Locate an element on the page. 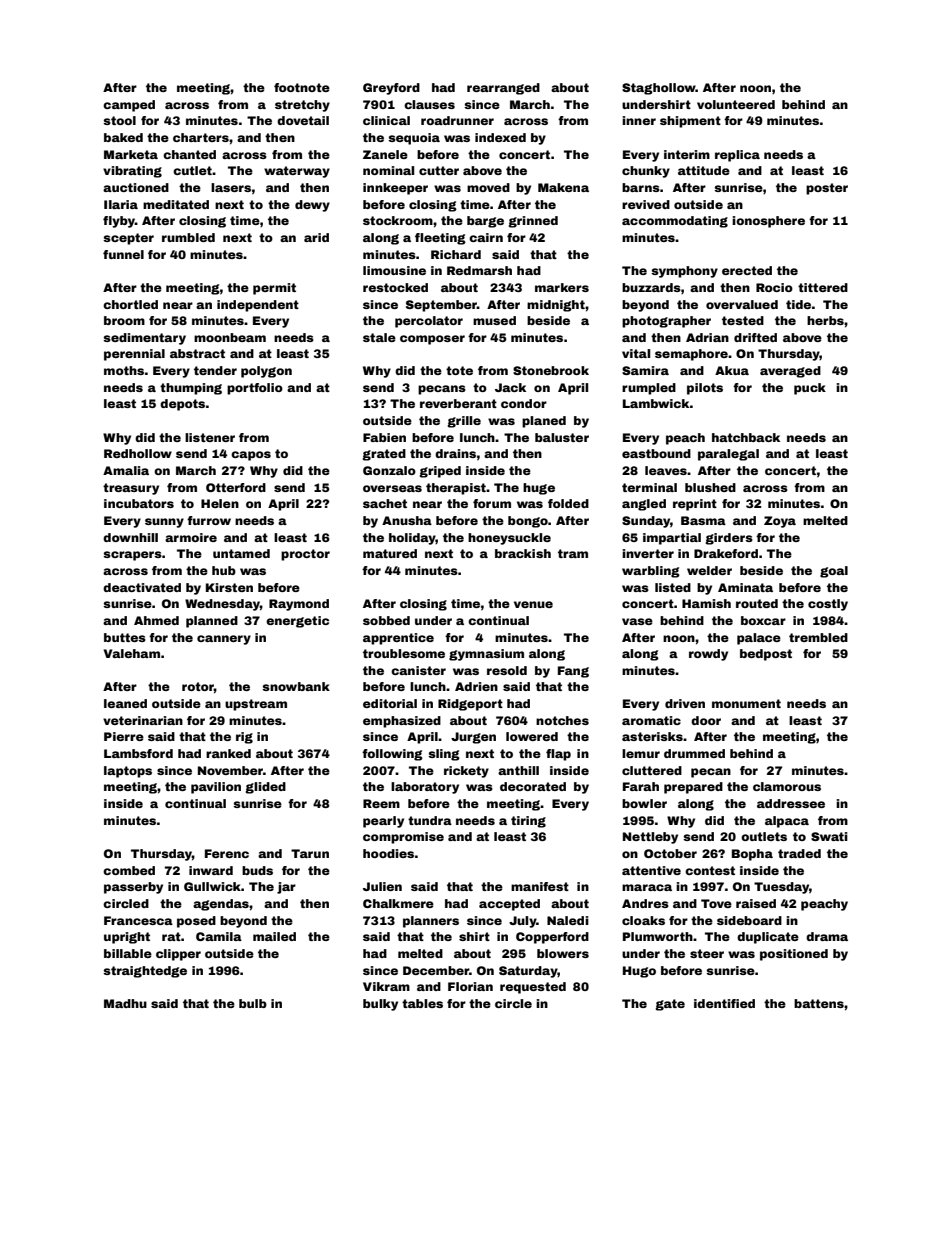 Image resolution: width=952 pixels, height=1233 pixels. venue is located at coordinates (533, 604).
